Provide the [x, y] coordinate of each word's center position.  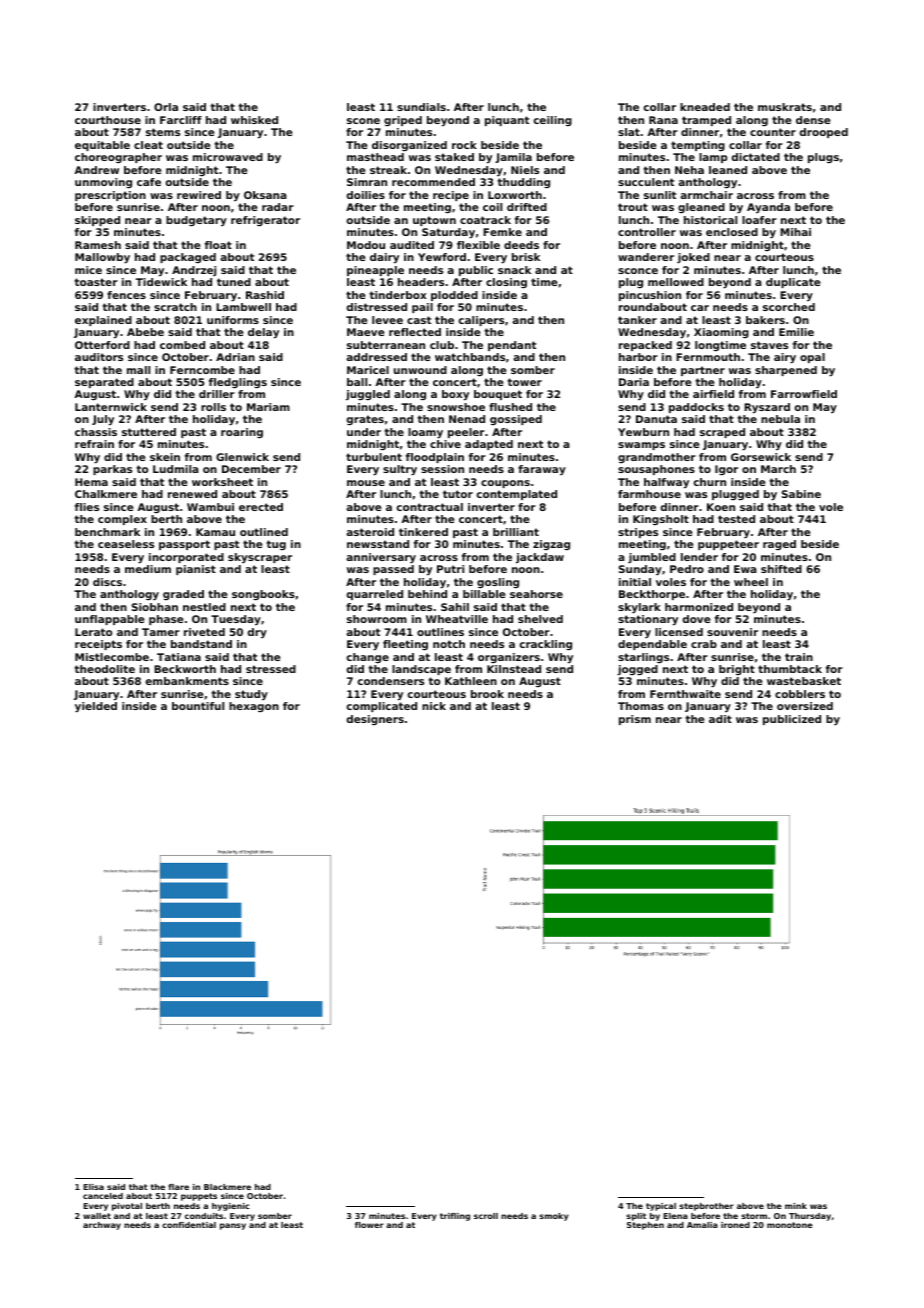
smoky [554, 1217]
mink [796, 1206]
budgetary [196, 221]
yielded [96, 707]
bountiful [198, 706]
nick [434, 706]
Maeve [365, 332]
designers [375, 720]
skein [165, 457]
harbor [638, 357]
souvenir [732, 632]
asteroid [370, 532]
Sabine [801, 494]
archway [102, 1226]
